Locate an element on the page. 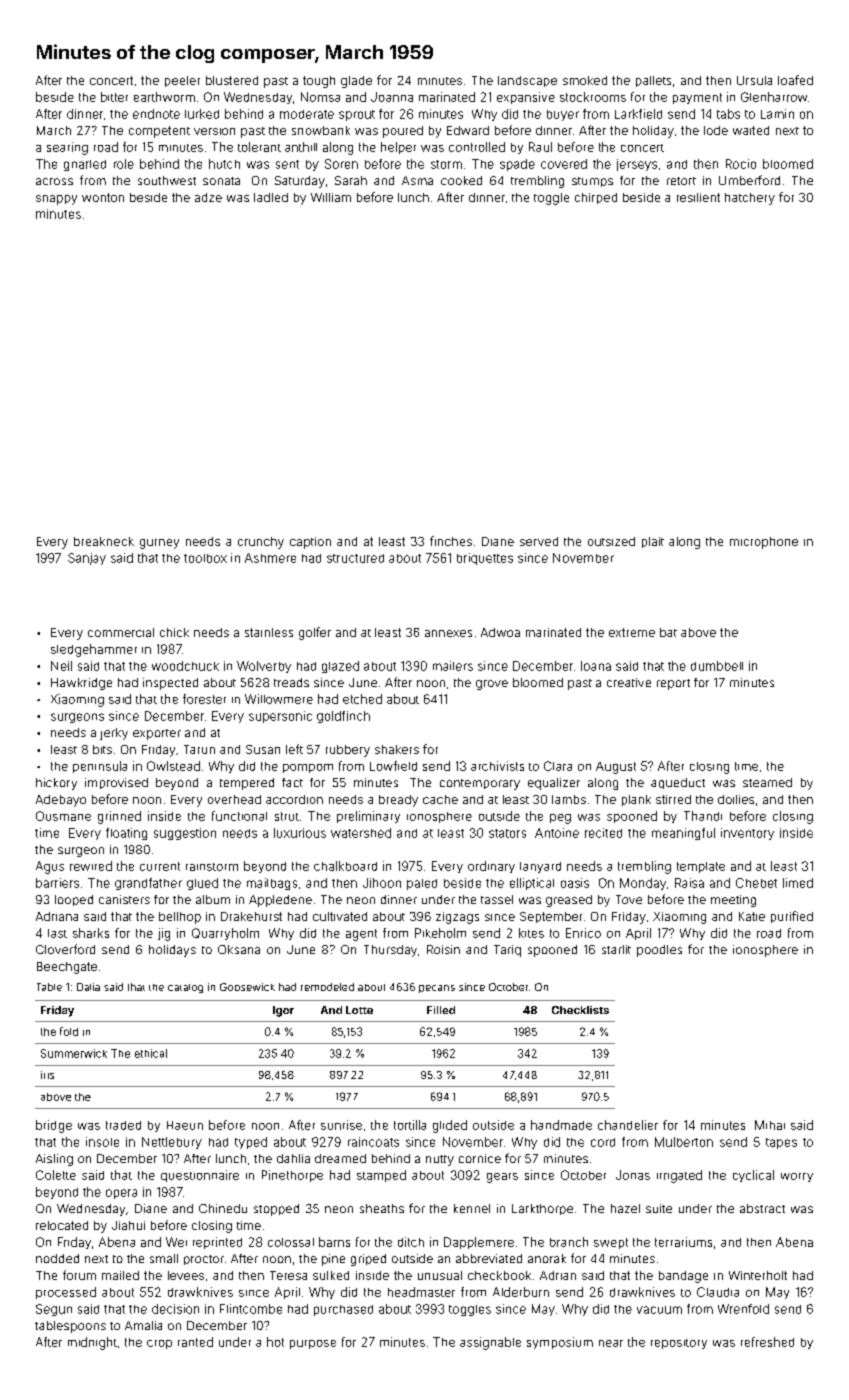 The width and height of the page is (849, 1400). resilient is located at coordinates (698, 197).
